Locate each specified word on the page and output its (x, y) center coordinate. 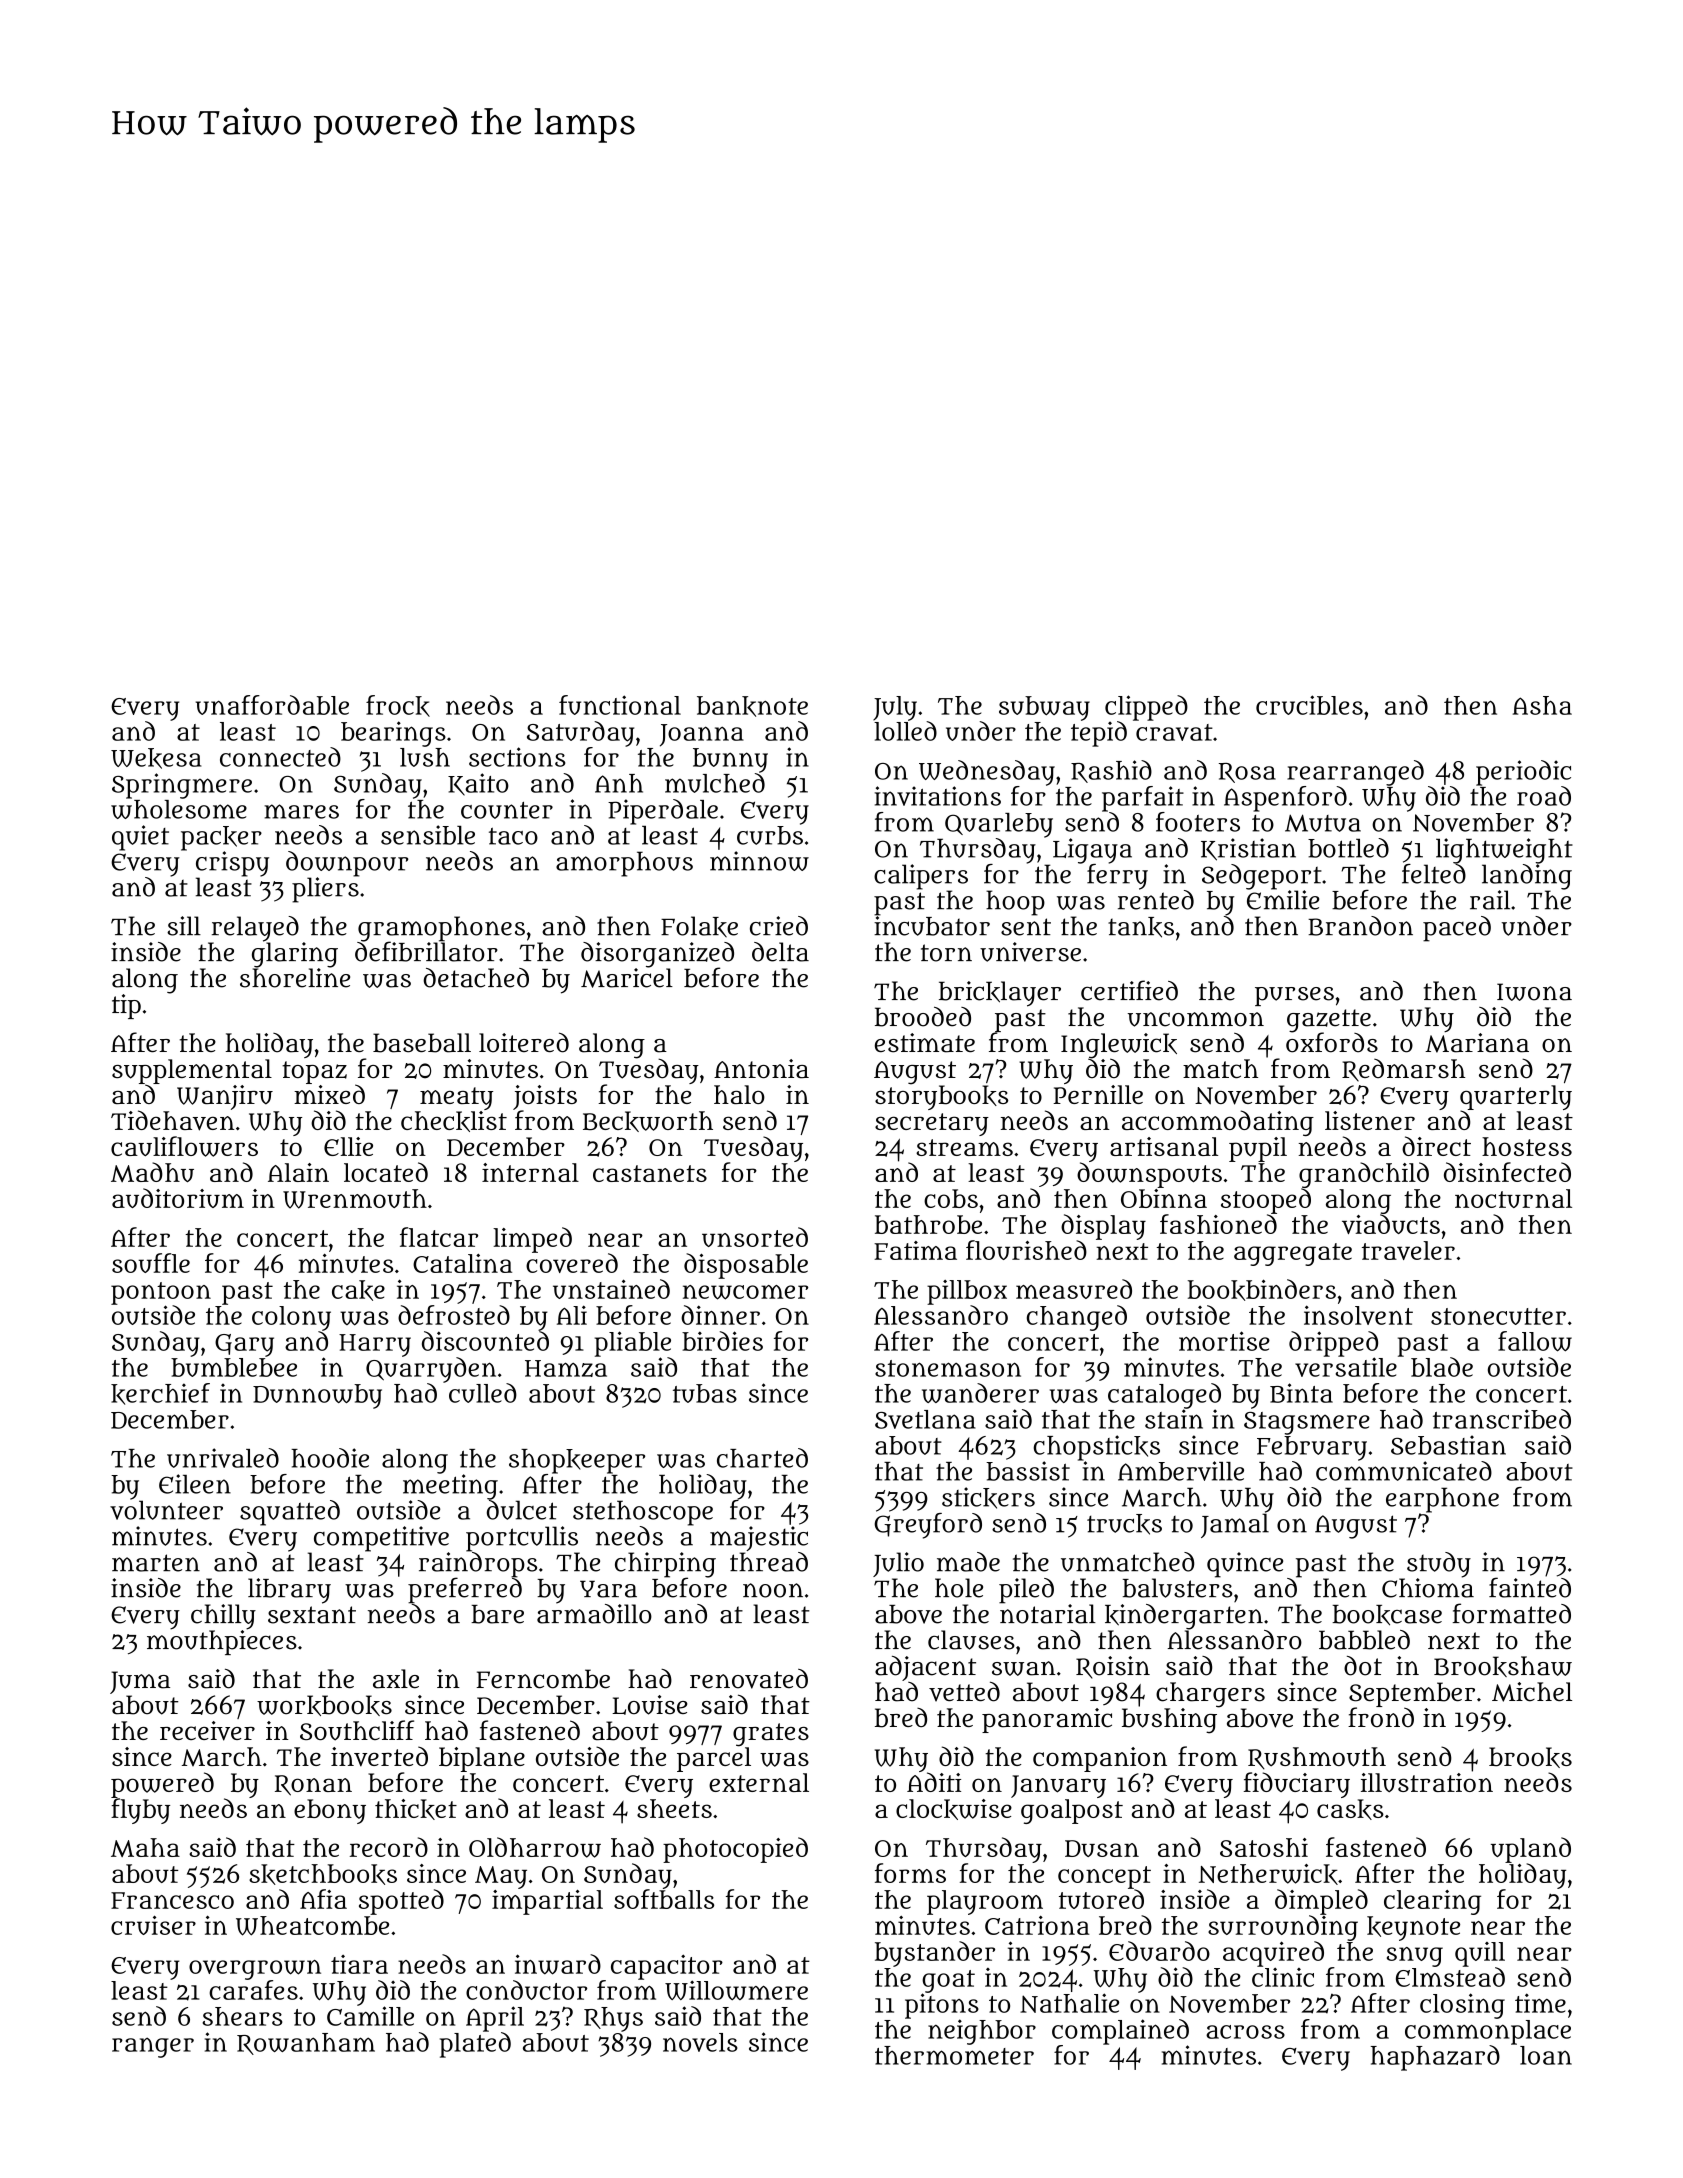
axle (396, 1679)
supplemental (192, 1071)
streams (964, 1147)
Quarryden (431, 1370)
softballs (664, 1899)
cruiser (153, 1925)
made (968, 1562)
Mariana (1477, 1043)
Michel (1532, 1692)
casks (1350, 1809)
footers (1198, 822)
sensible (428, 835)
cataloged (1164, 1396)
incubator (932, 926)
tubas (705, 1393)
